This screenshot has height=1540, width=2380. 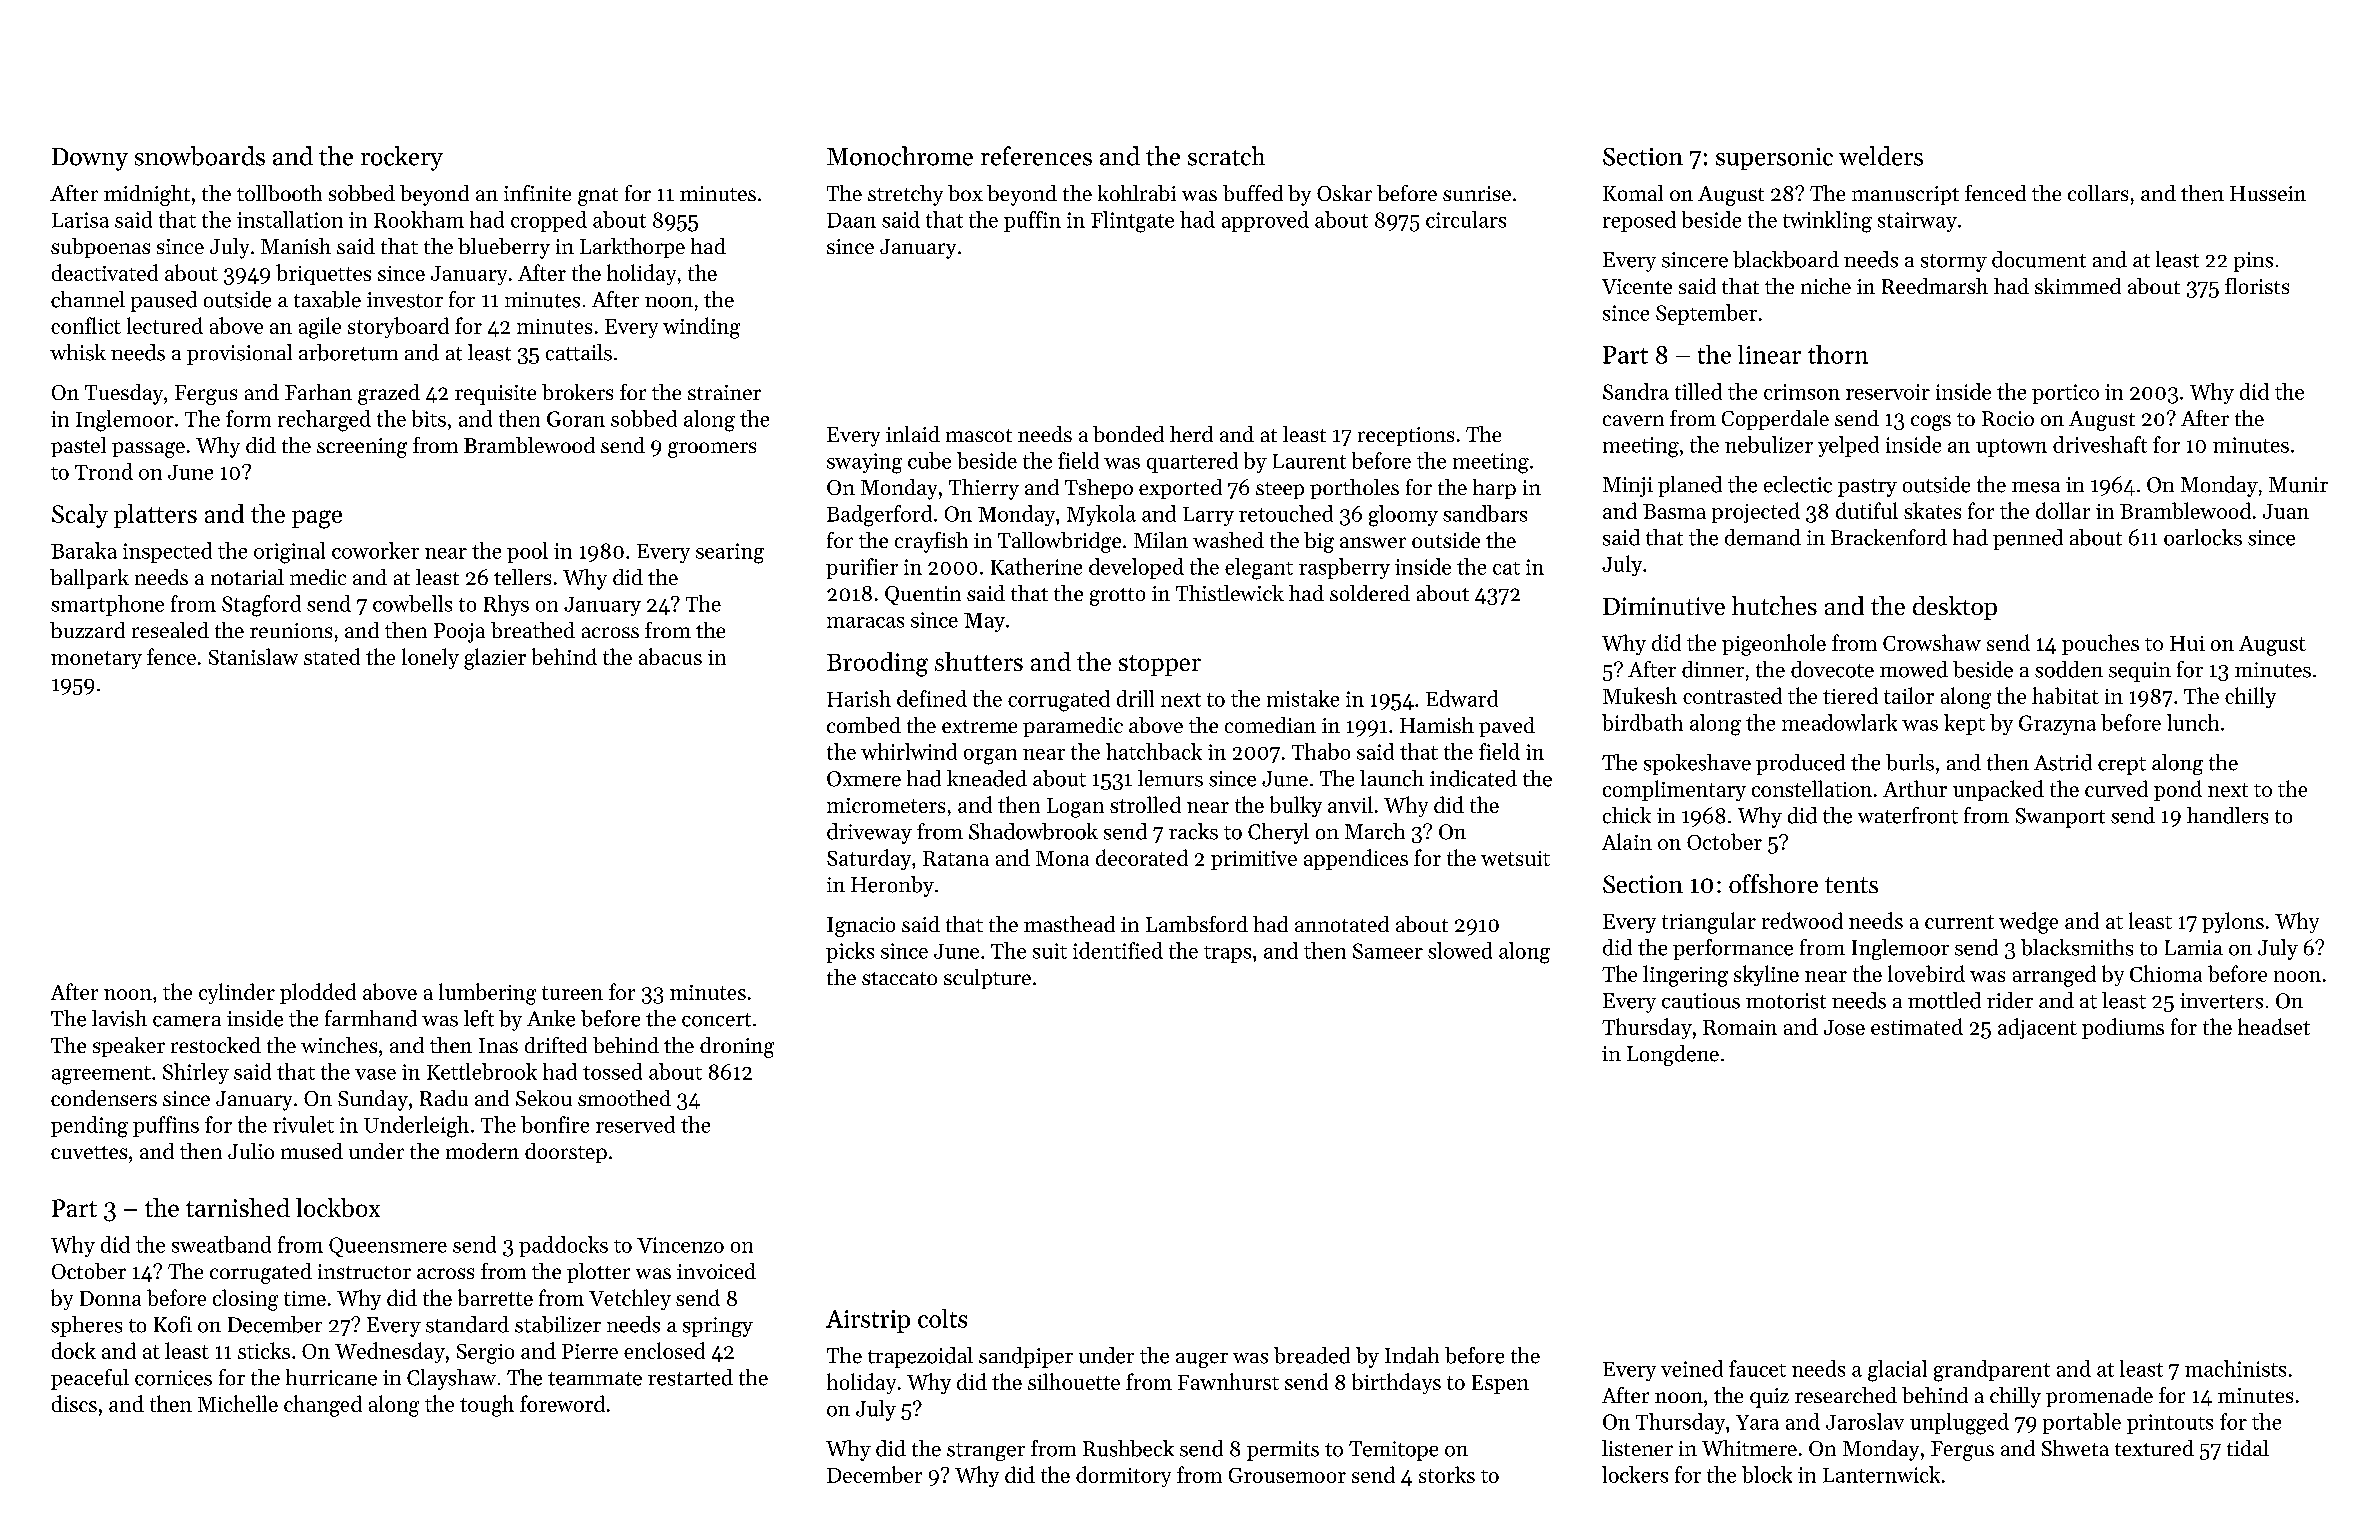 I want to click on headset, so click(x=2274, y=1026).
